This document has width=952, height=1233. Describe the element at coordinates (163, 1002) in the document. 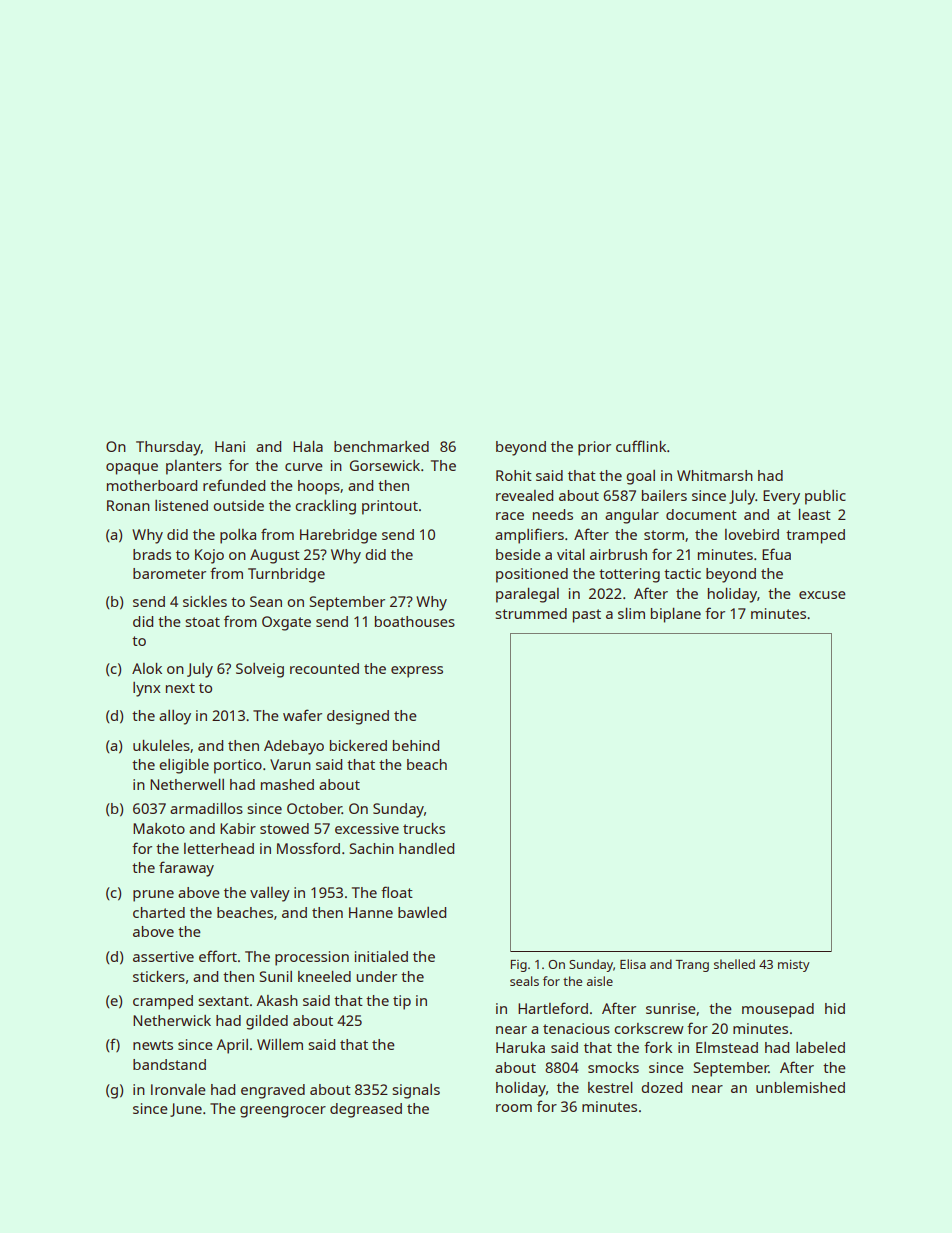

I see `cramped` at that location.
